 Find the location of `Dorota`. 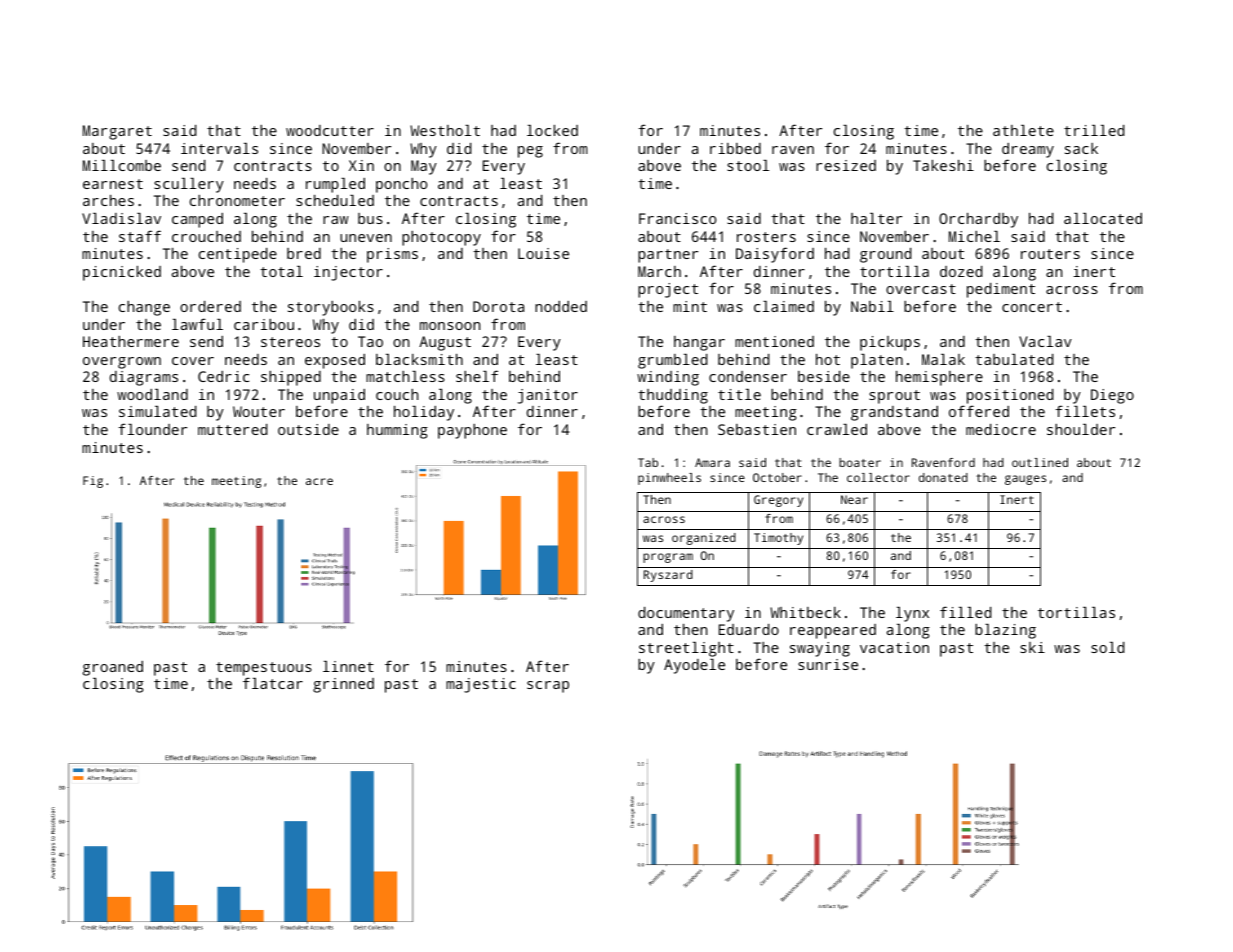

Dorota is located at coordinates (498, 306).
